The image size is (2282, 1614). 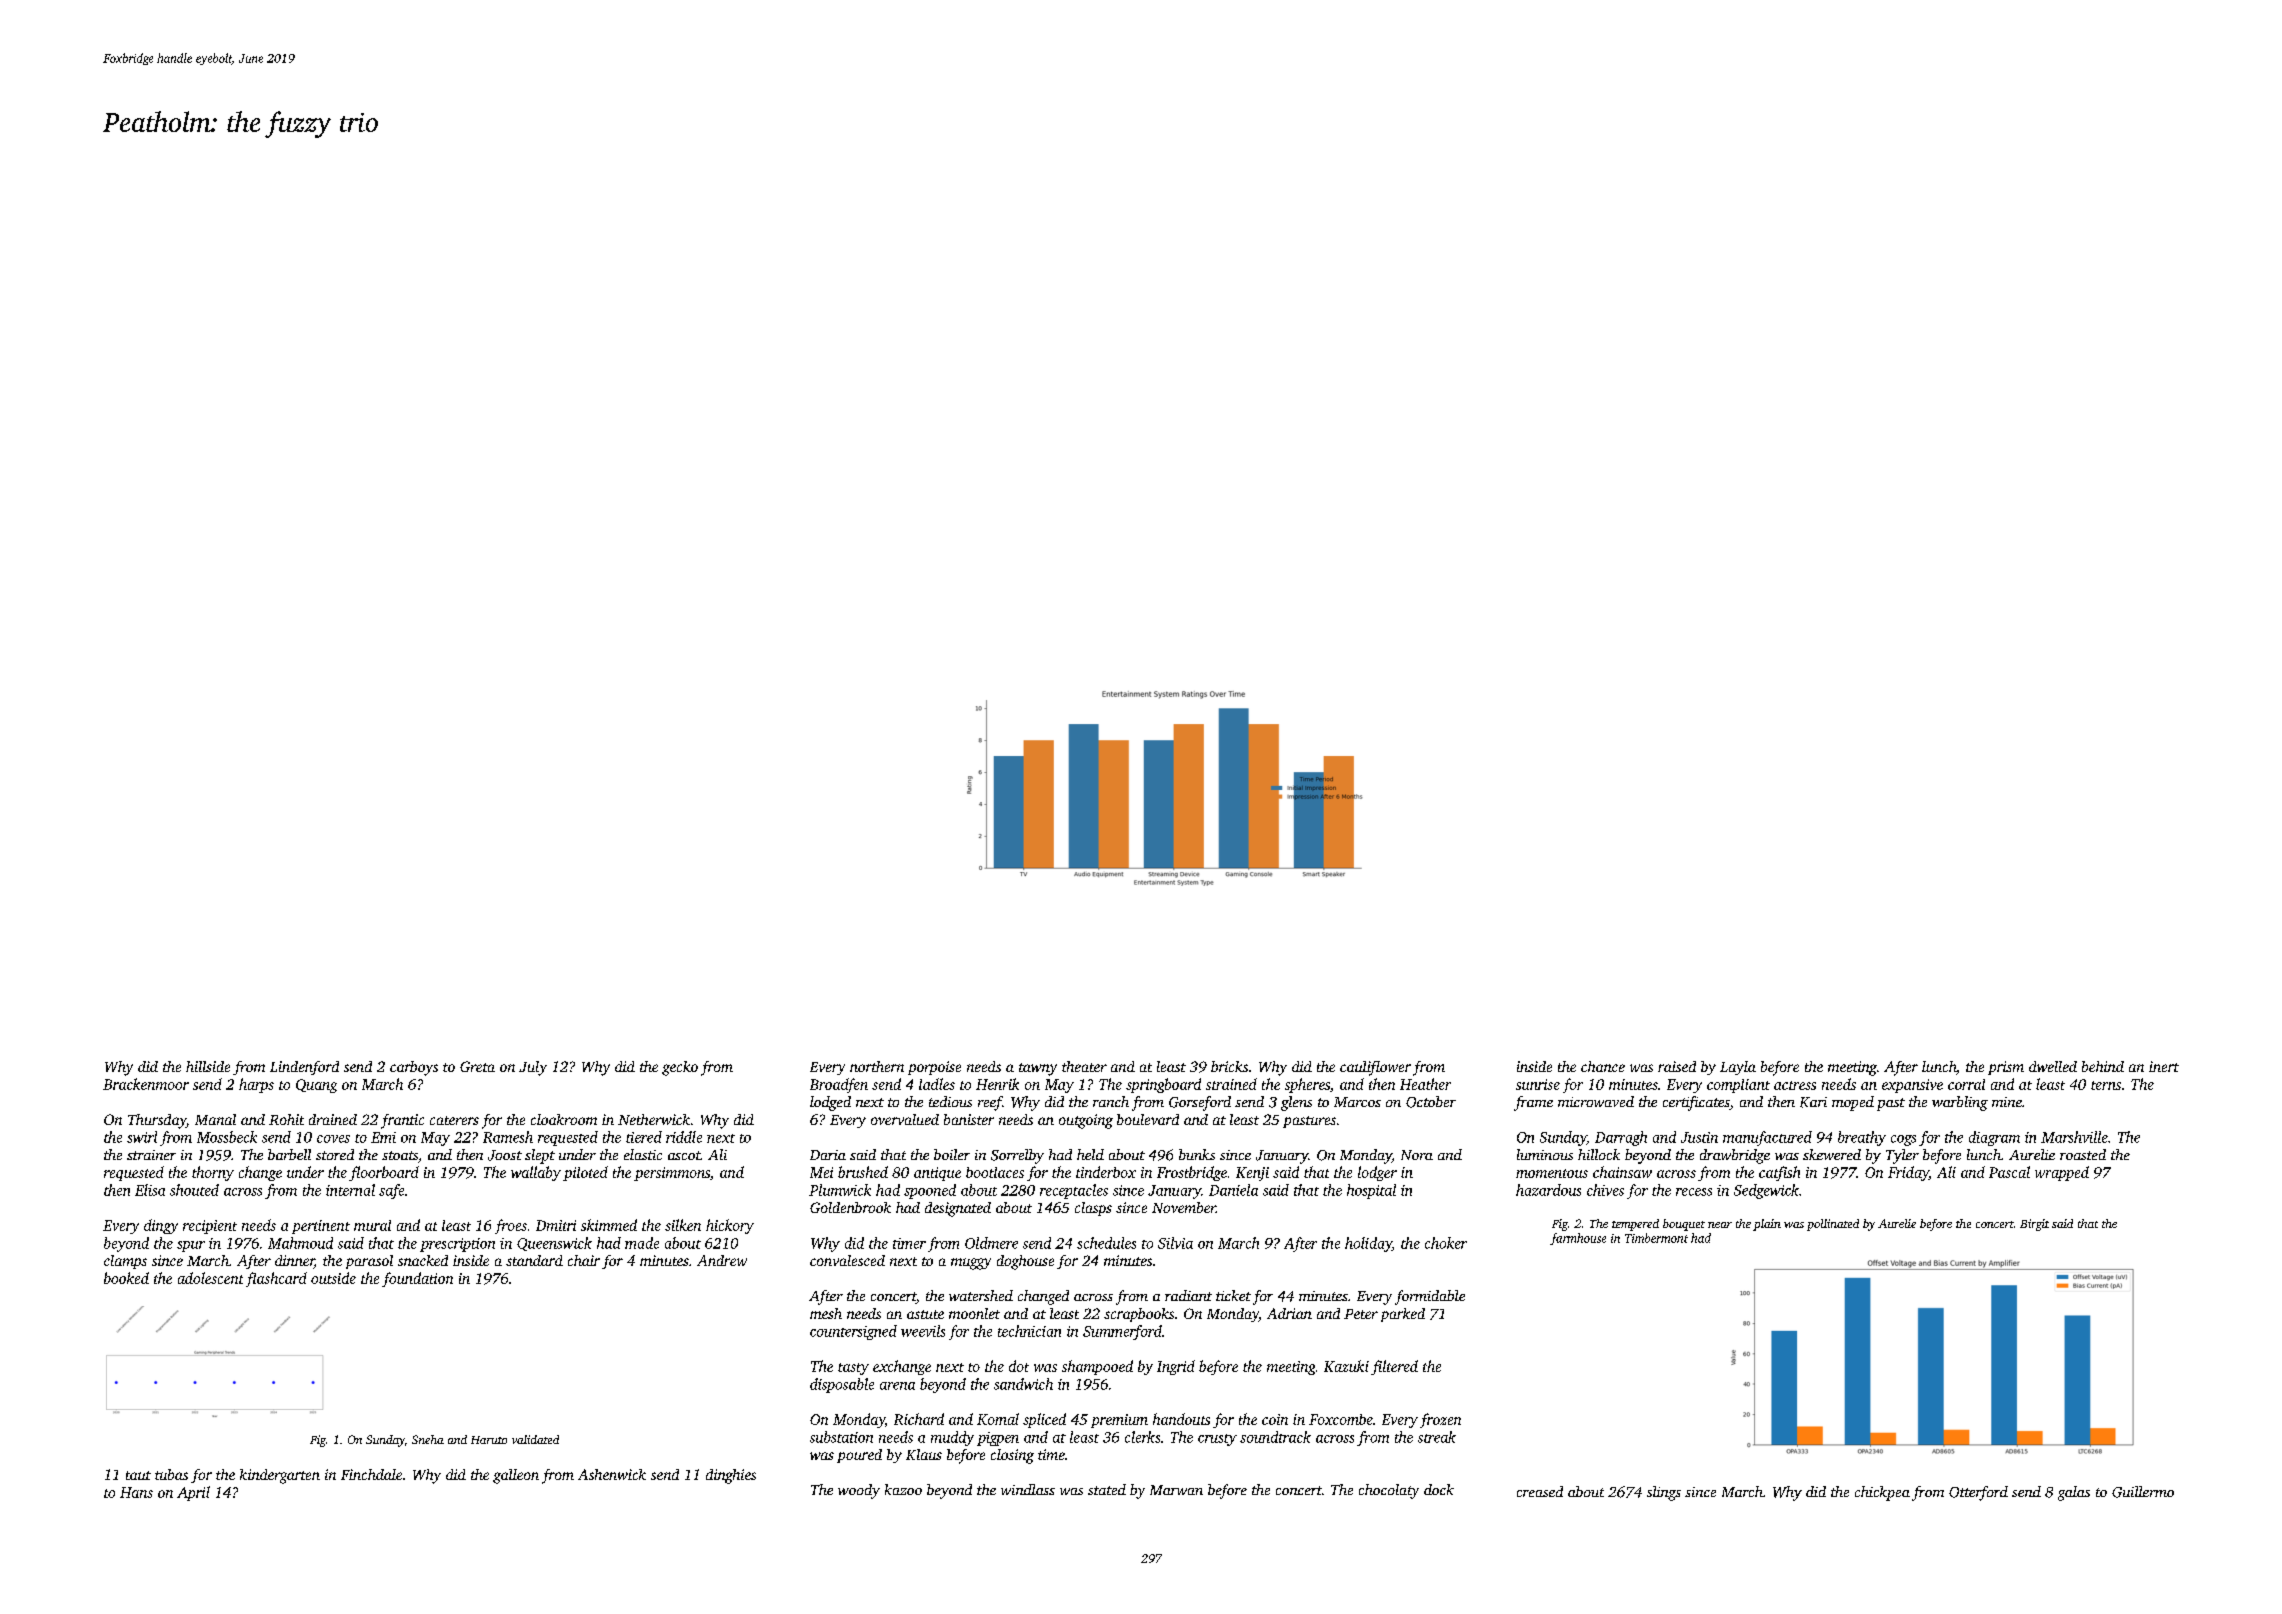 What do you see at coordinates (1664, 1493) in the image?
I see `slings` at bounding box center [1664, 1493].
